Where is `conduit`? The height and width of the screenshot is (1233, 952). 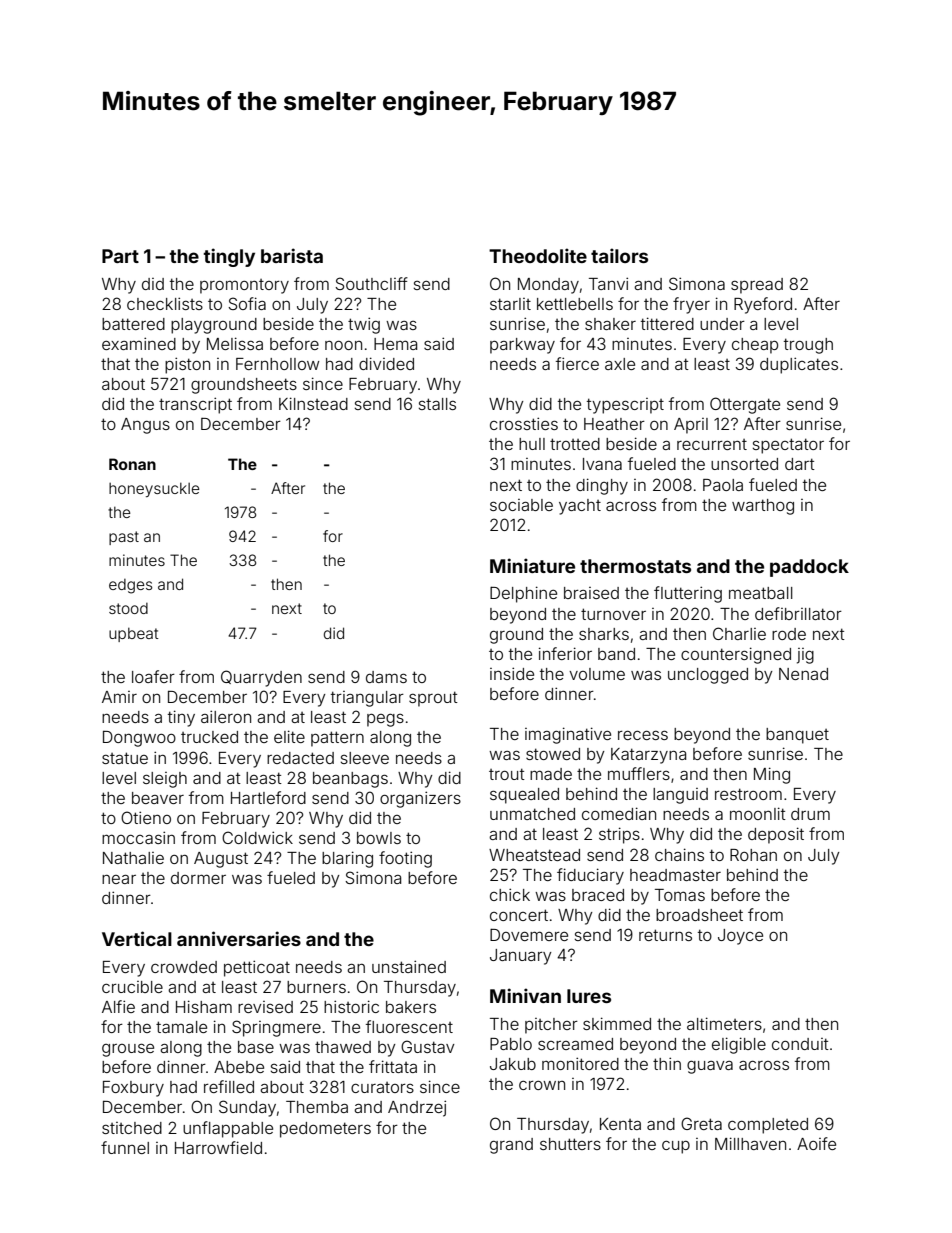 conduit is located at coordinates (800, 1044).
